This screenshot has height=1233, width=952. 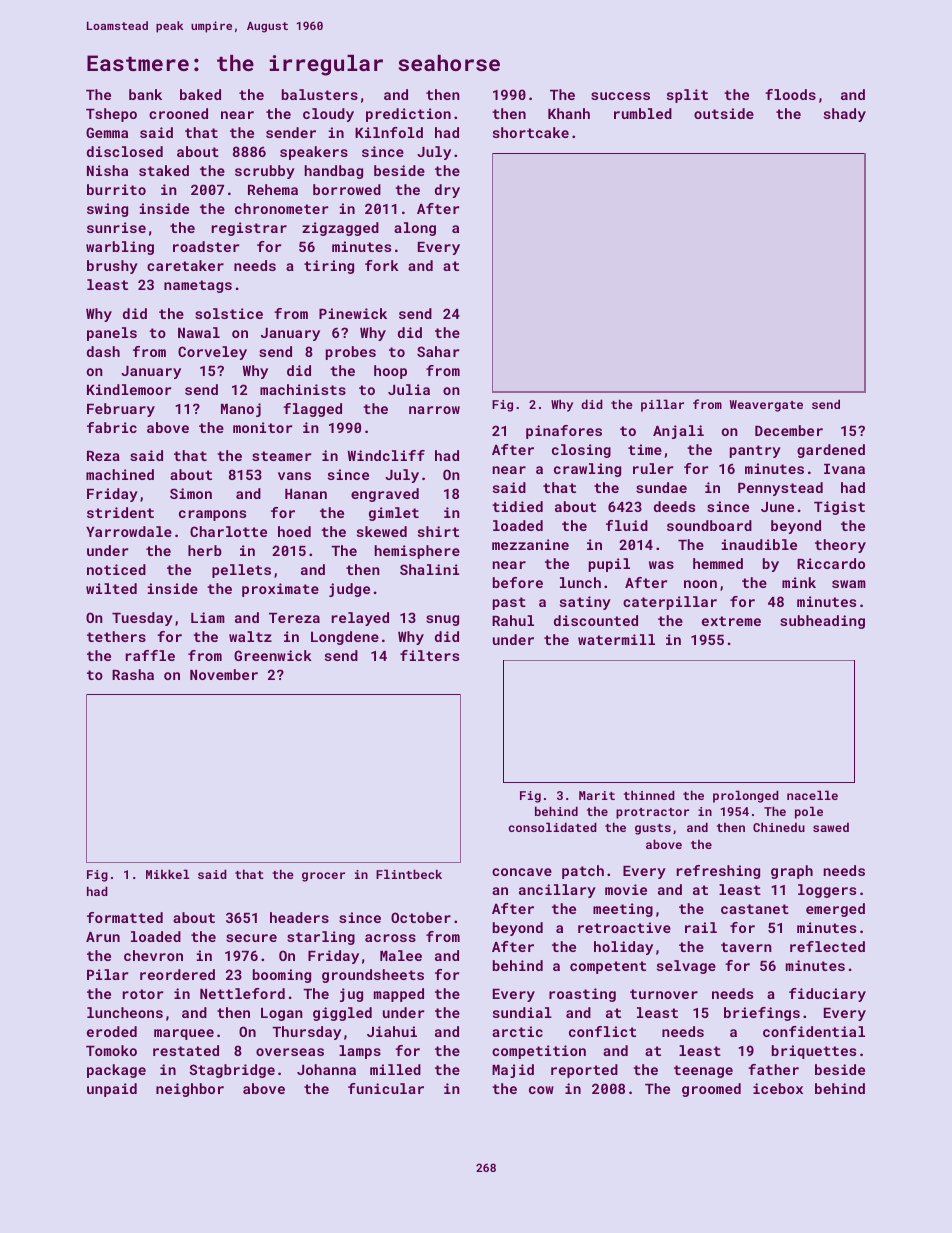 What do you see at coordinates (522, 872) in the screenshot?
I see `concave` at bounding box center [522, 872].
